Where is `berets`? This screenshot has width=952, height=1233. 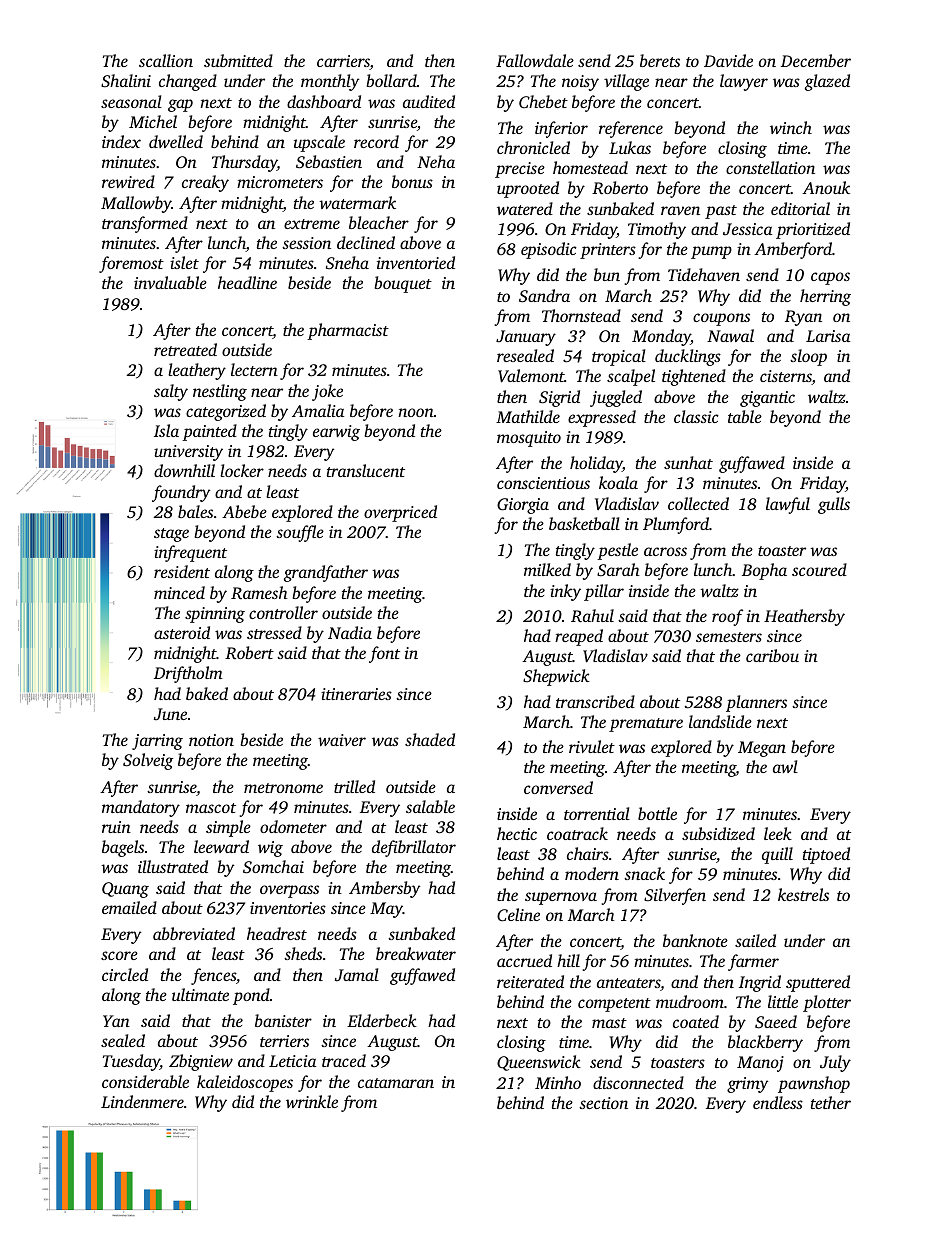
berets is located at coordinates (660, 60).
